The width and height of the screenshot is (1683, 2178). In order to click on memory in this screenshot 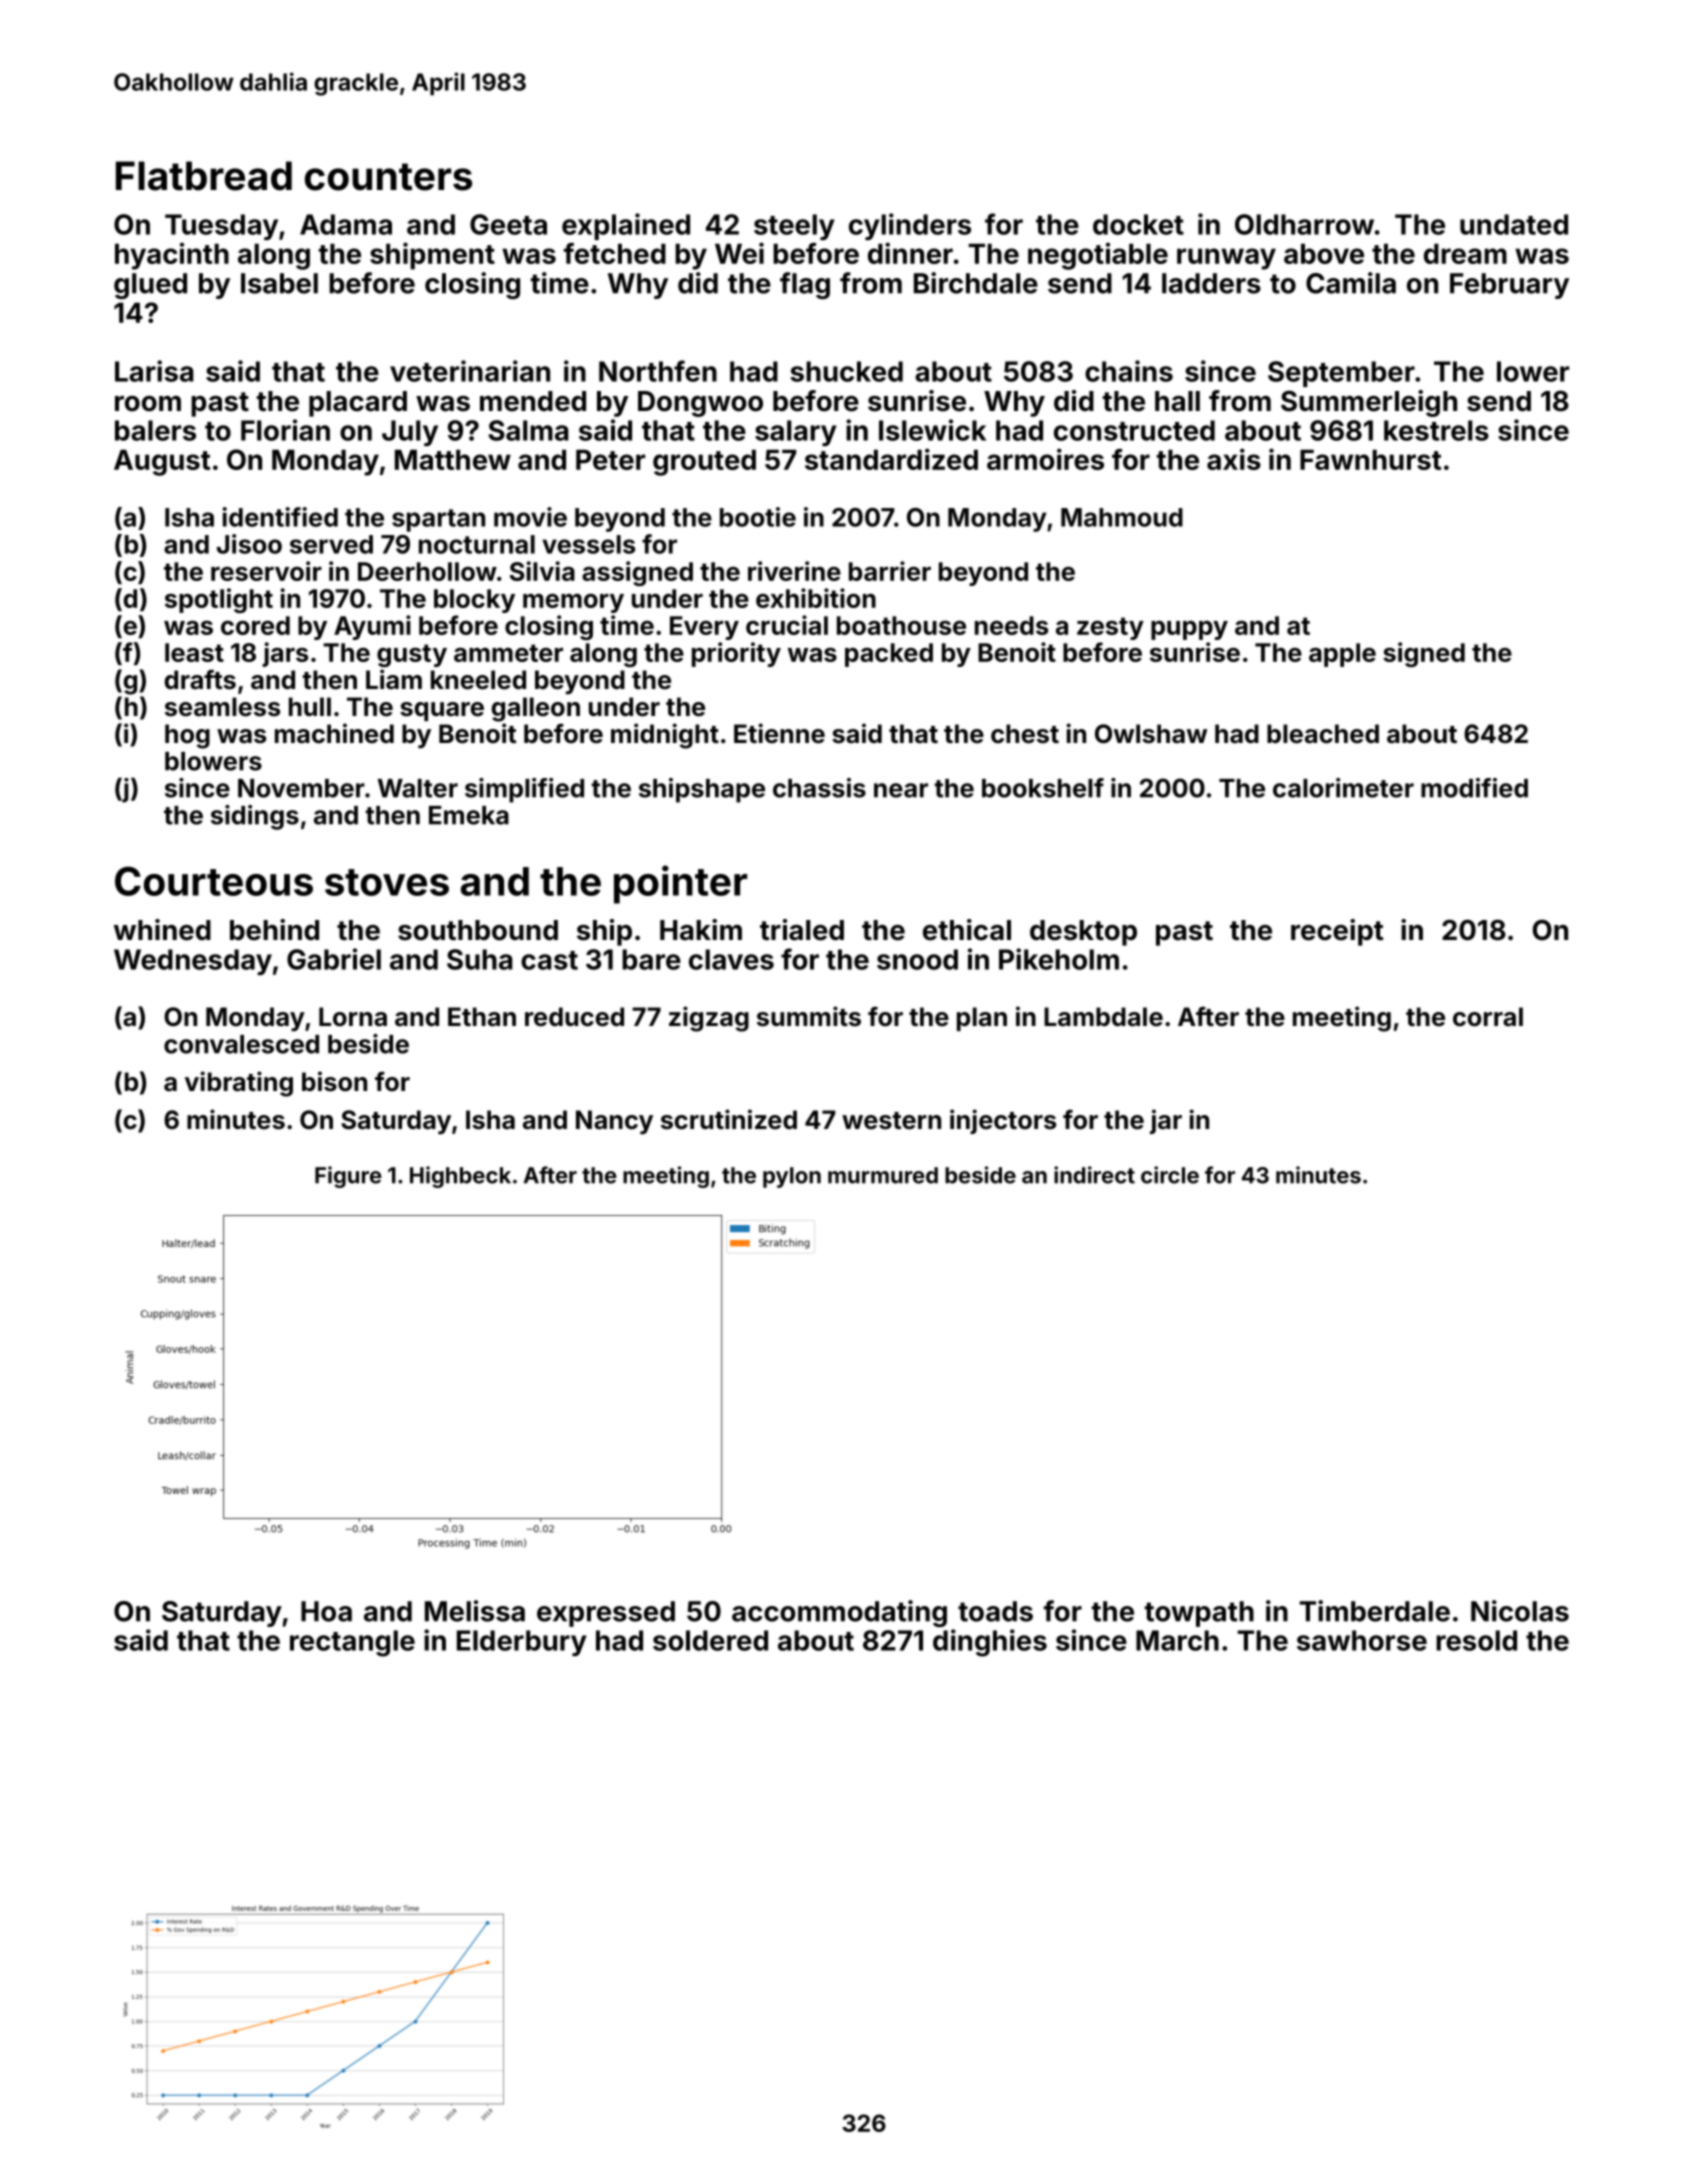, I will do `click(573, 603)`.
